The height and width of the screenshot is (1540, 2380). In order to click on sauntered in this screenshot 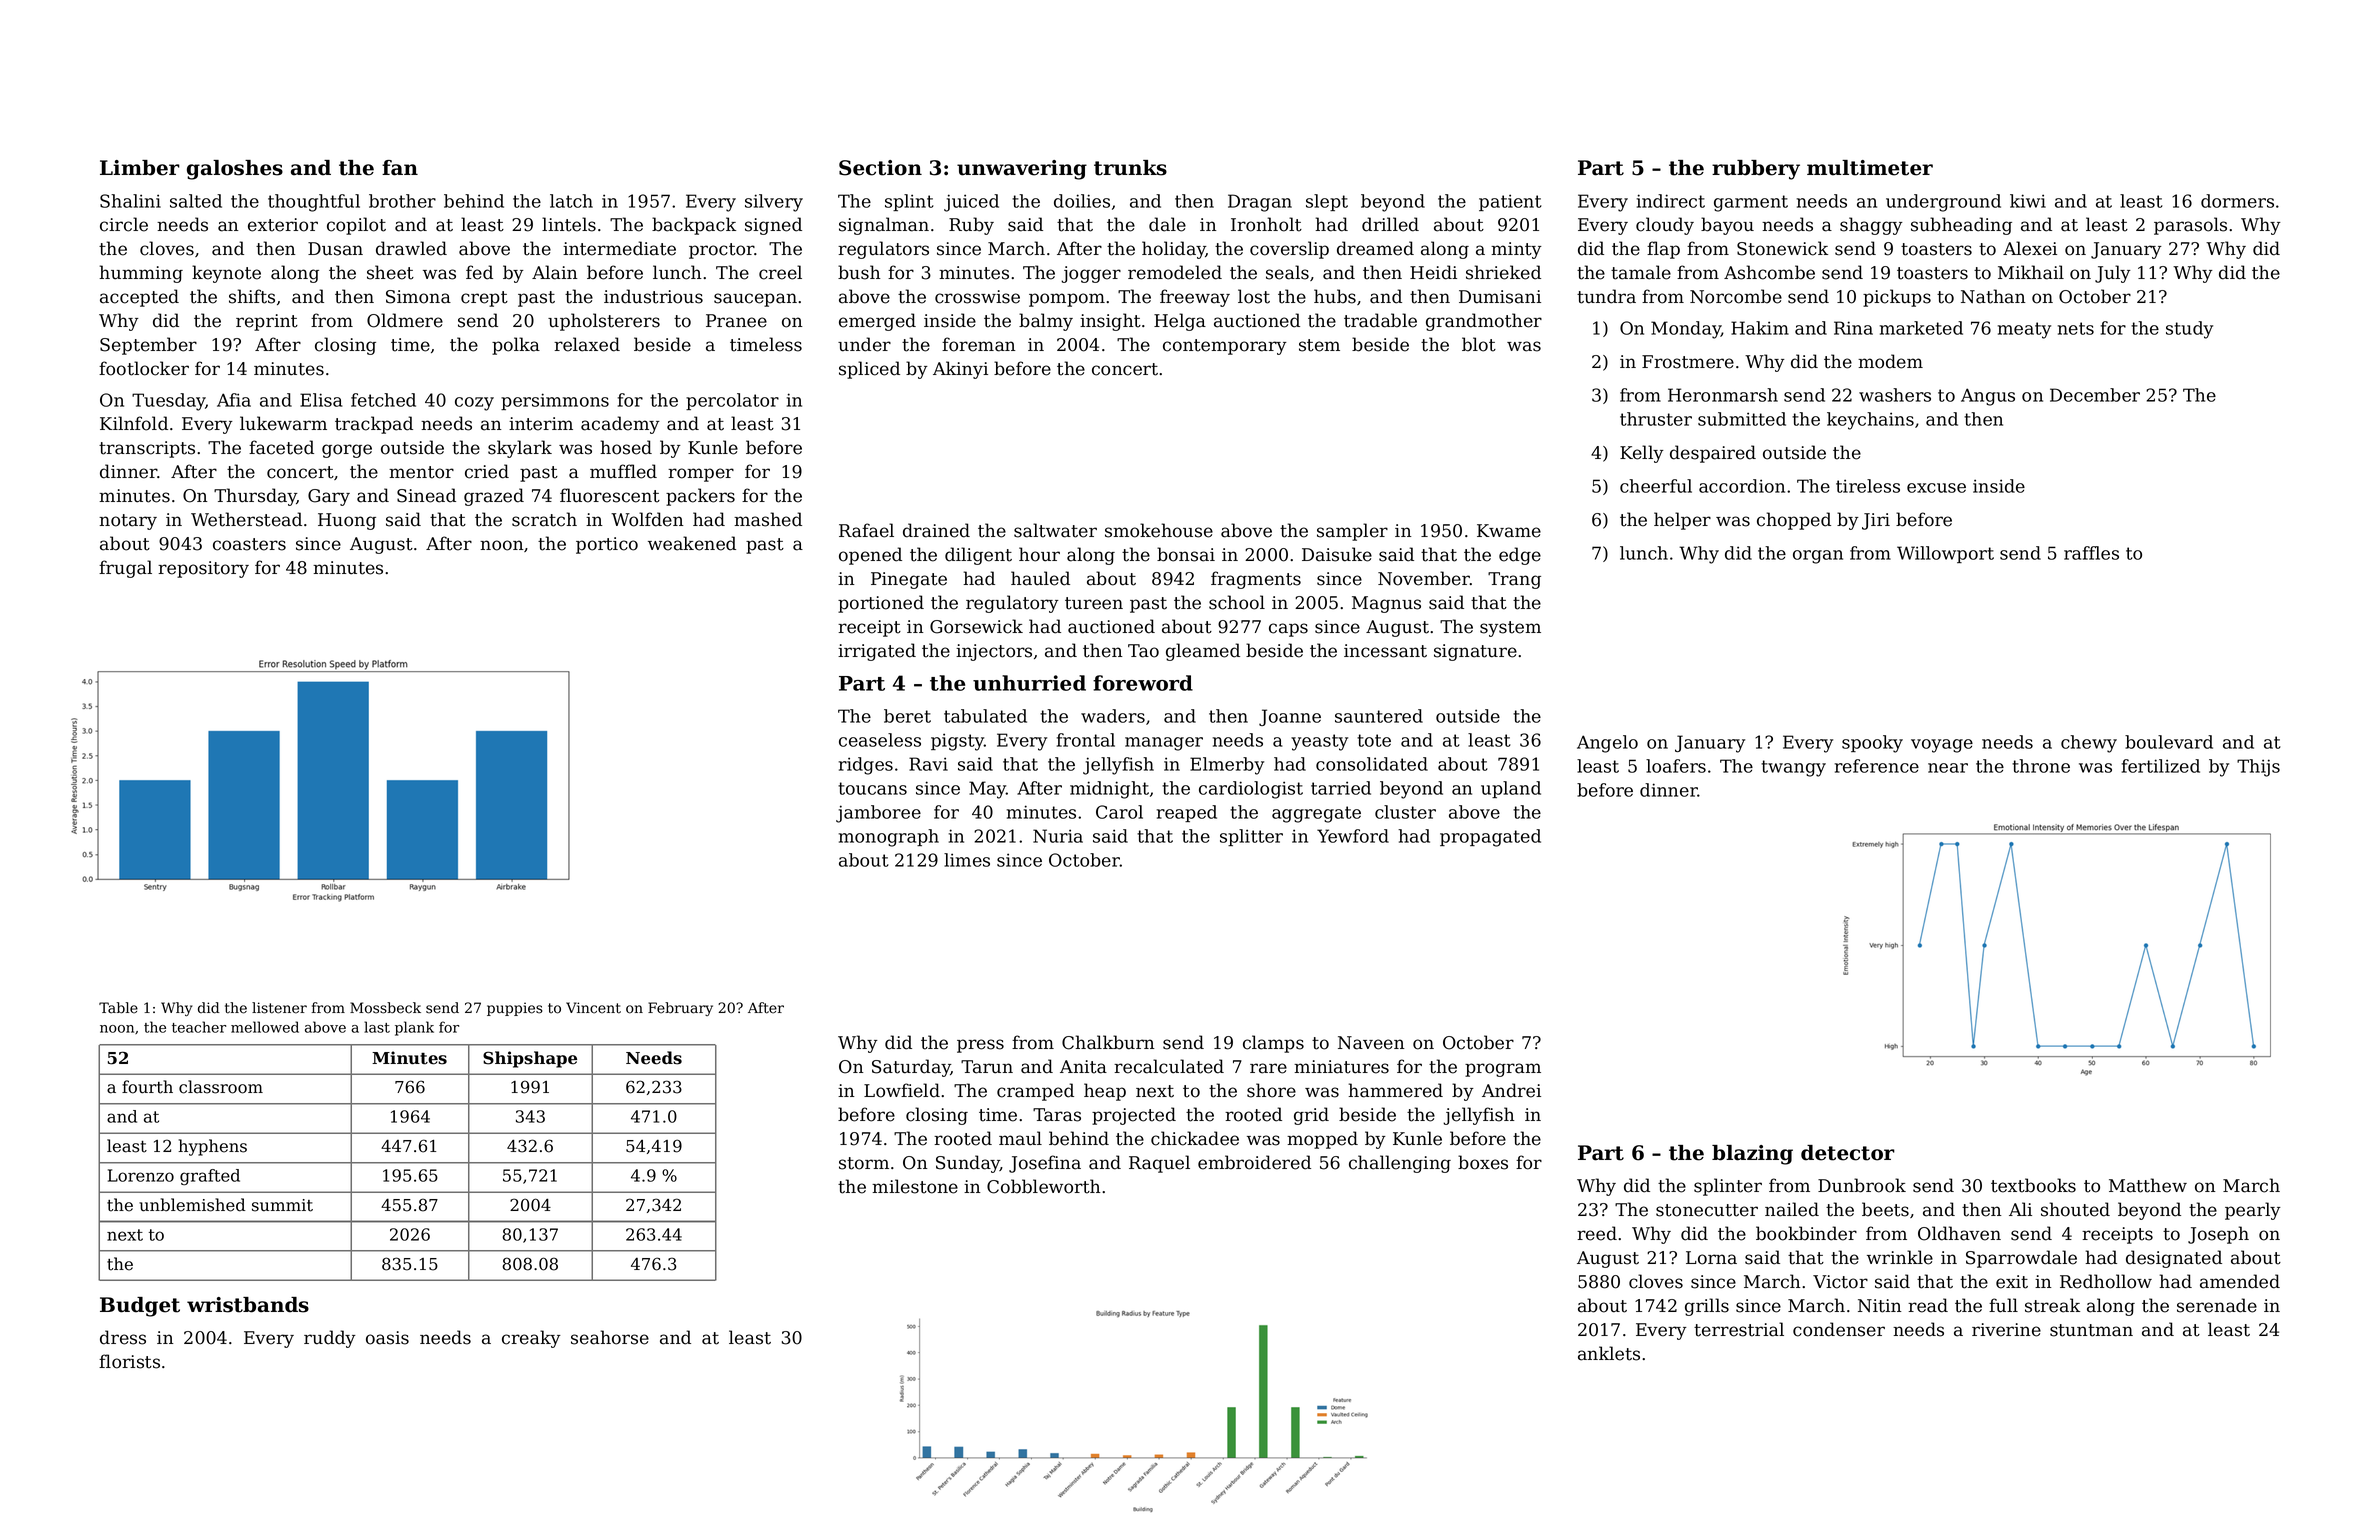, I will do `click(1379, 716)`.
